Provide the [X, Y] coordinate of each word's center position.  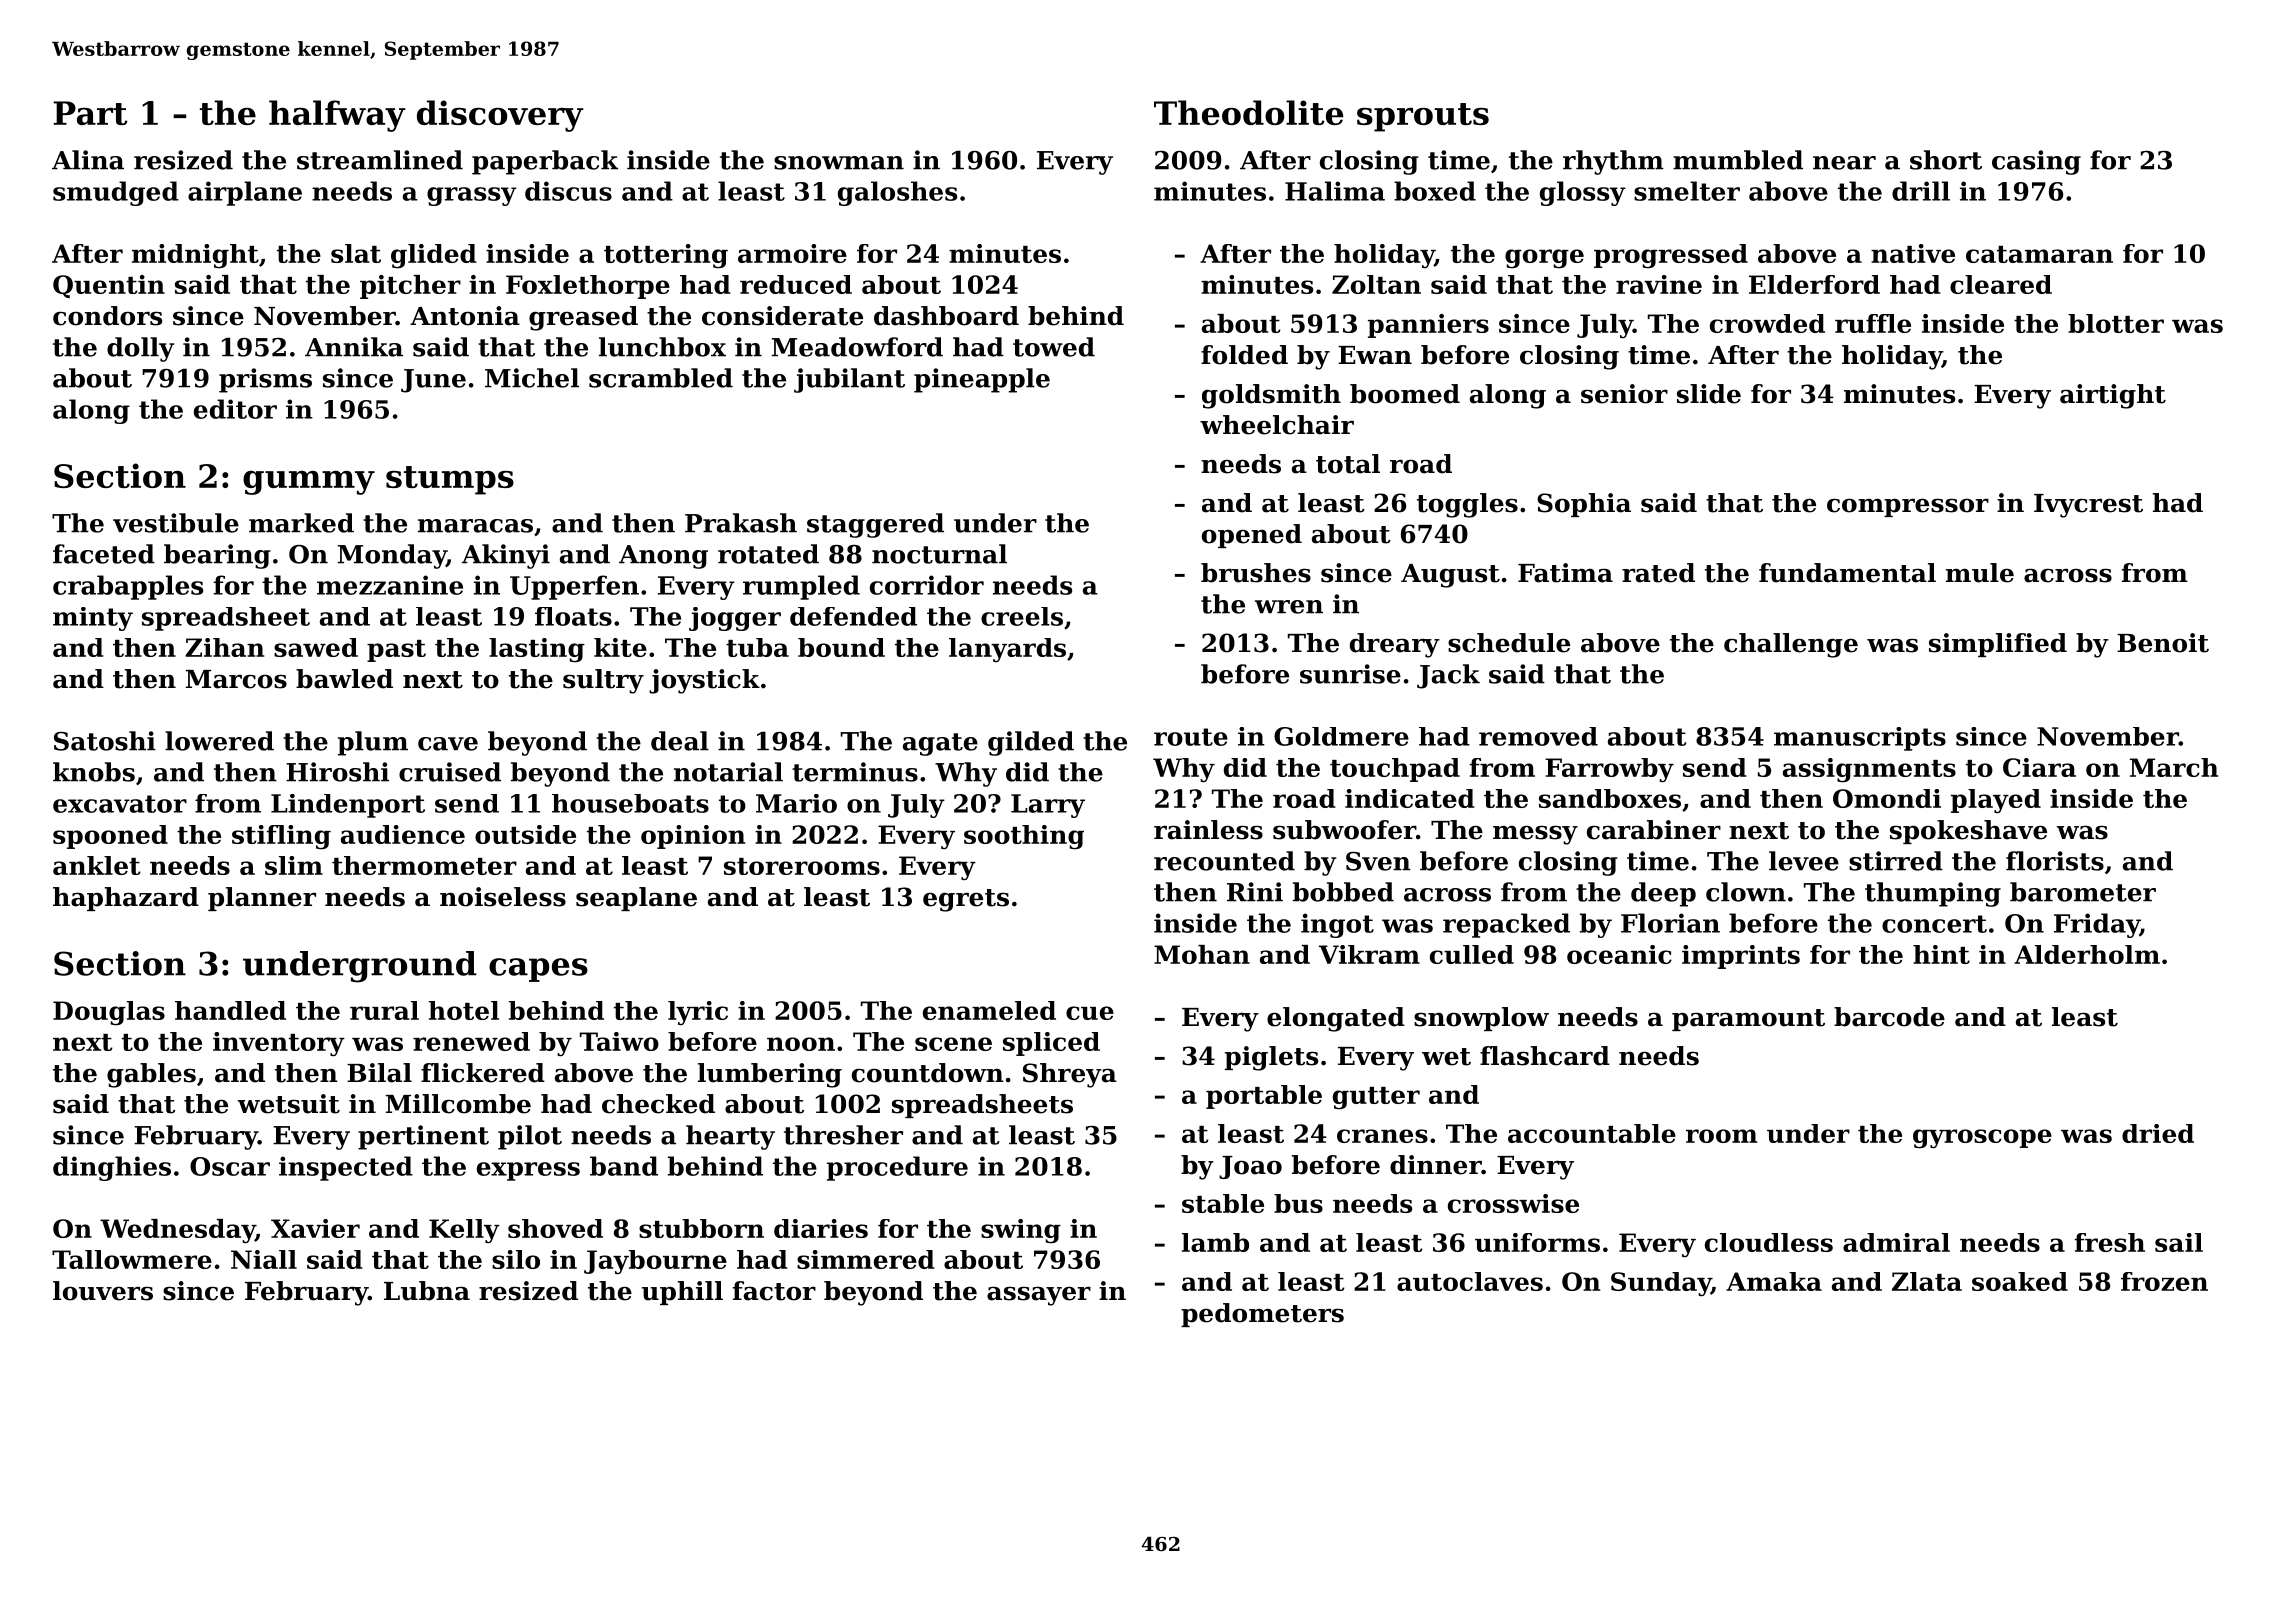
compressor [1908, 507]
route [1191, 737]
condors [107, 316]
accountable [1592, 1133]
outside [525, 834]
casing [2036, 162]
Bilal [379, 1073]
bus [1298, 1203]
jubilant [849, 380]
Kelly [464, 1231]
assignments [1869, 770]
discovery [500, 116]
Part [90, 113]
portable [1264, 1097]
